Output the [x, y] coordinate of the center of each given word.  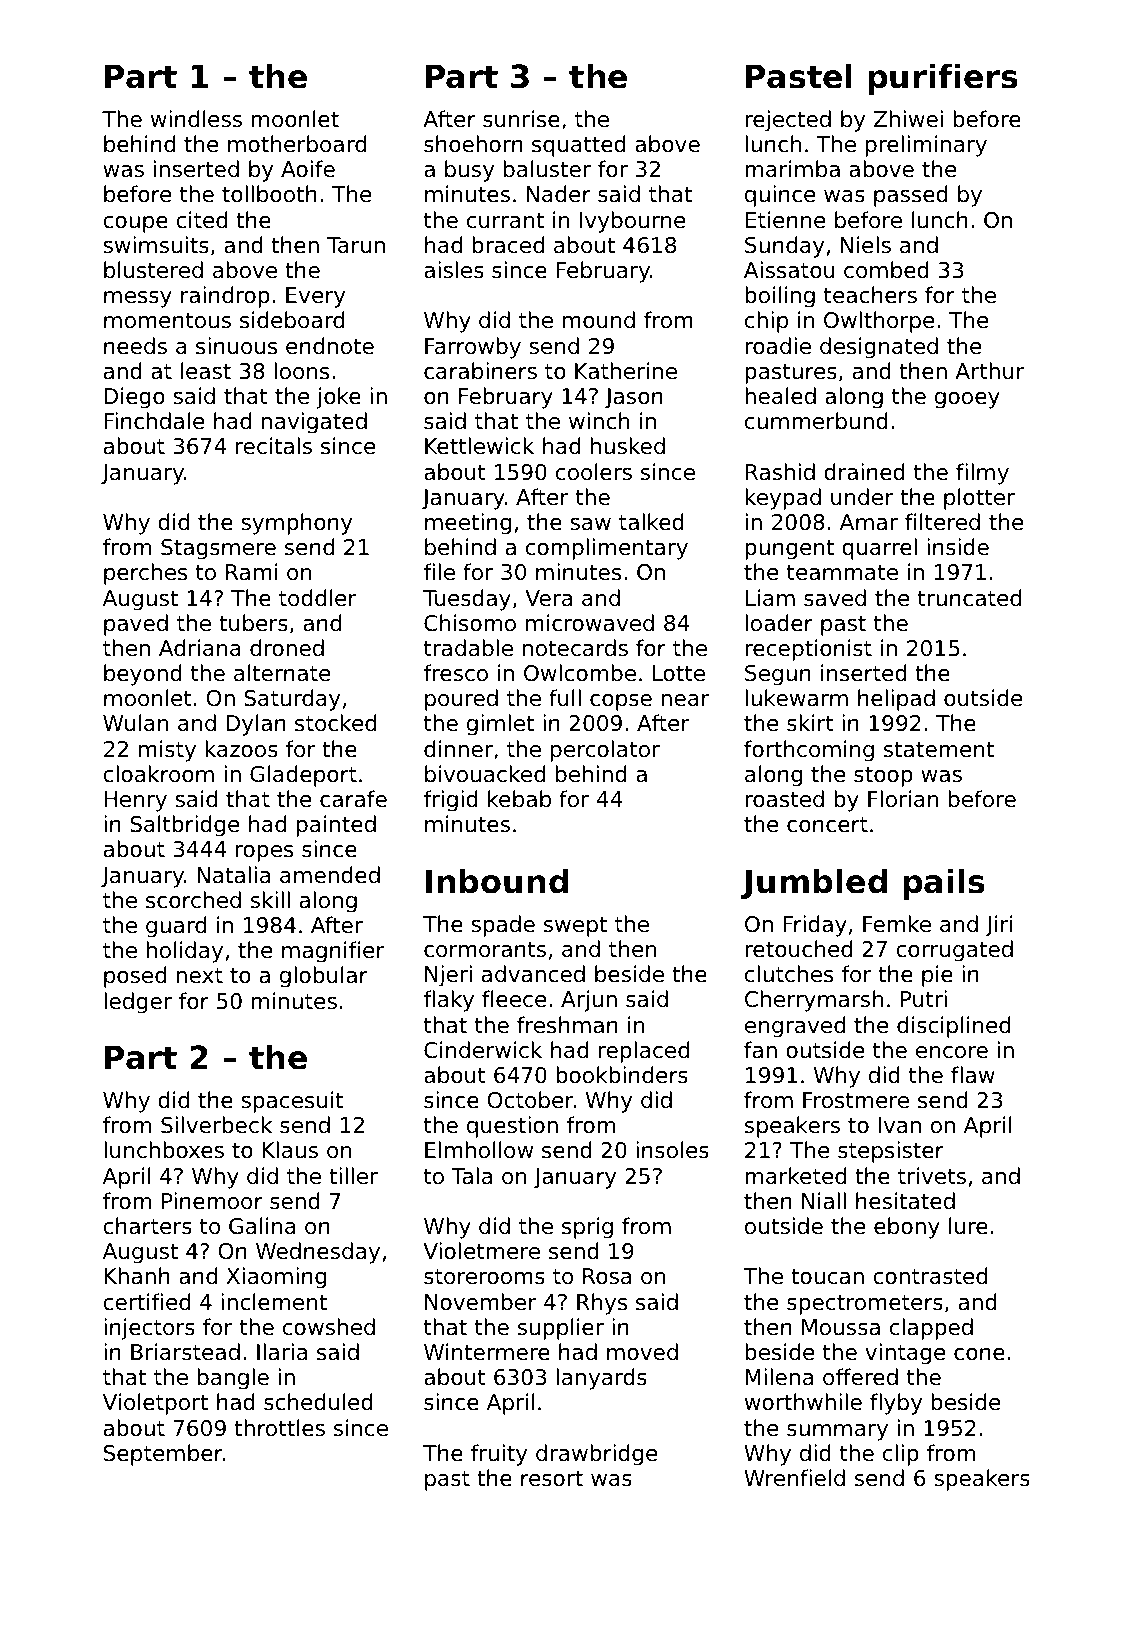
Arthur [989, 371]
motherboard [297, 144]
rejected [788, 121]
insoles [672, 1150]
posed [135, 977]
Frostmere [856, 1100]
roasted [784, 799]
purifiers [943, 79]
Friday [815, 926]
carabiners [480, 371]
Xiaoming [276, 1278]
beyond [143, 675]
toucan [827, 1277]
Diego [134, 398]
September [163, 1455]
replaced [644, 1052]
